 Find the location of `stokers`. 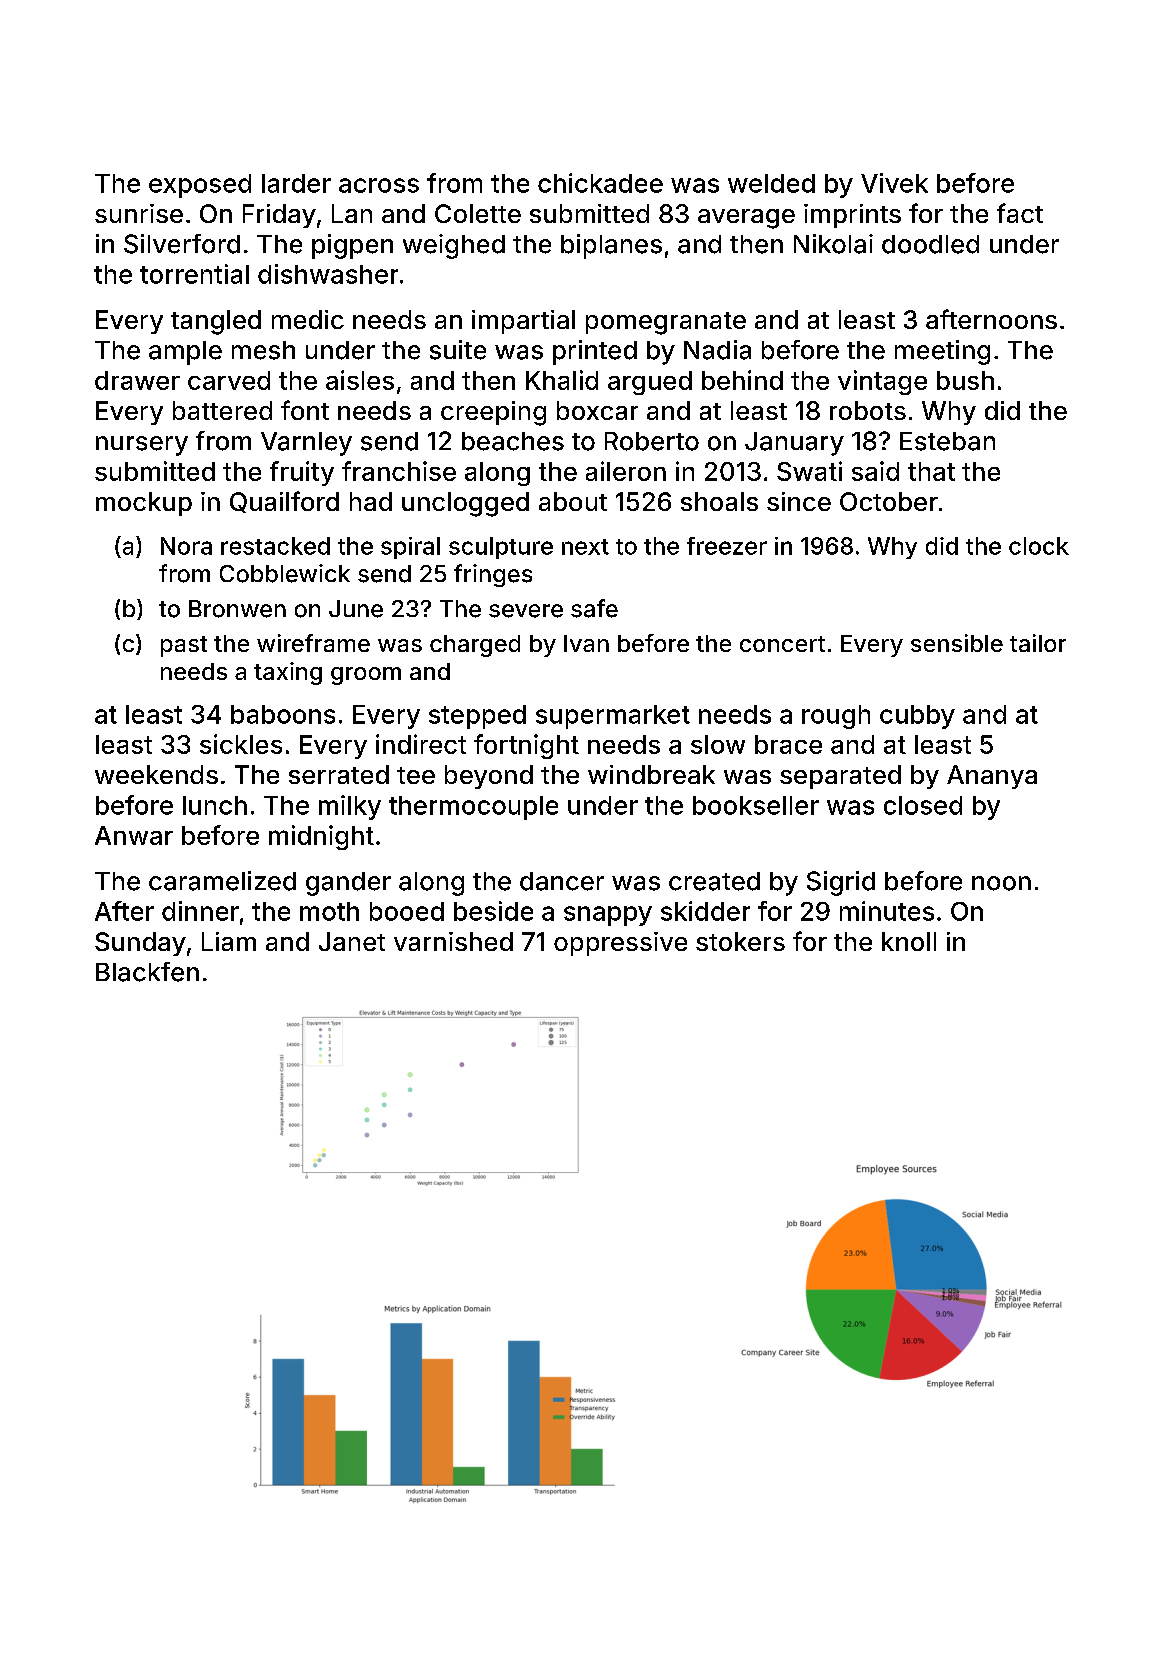

stokers is located at coordinates (740, 941).
